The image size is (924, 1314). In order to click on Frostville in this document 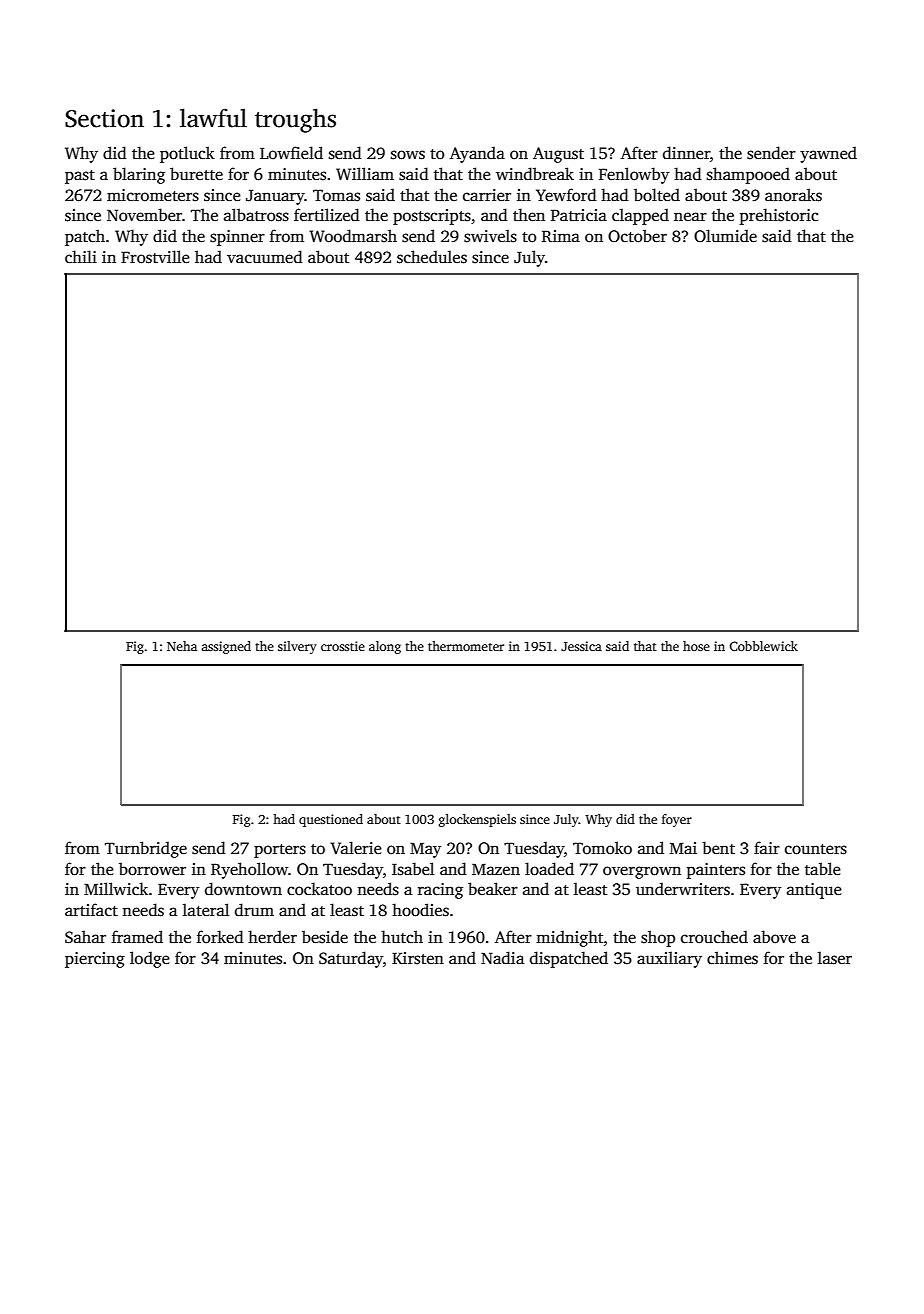, I will do `click(155, 257)`.
